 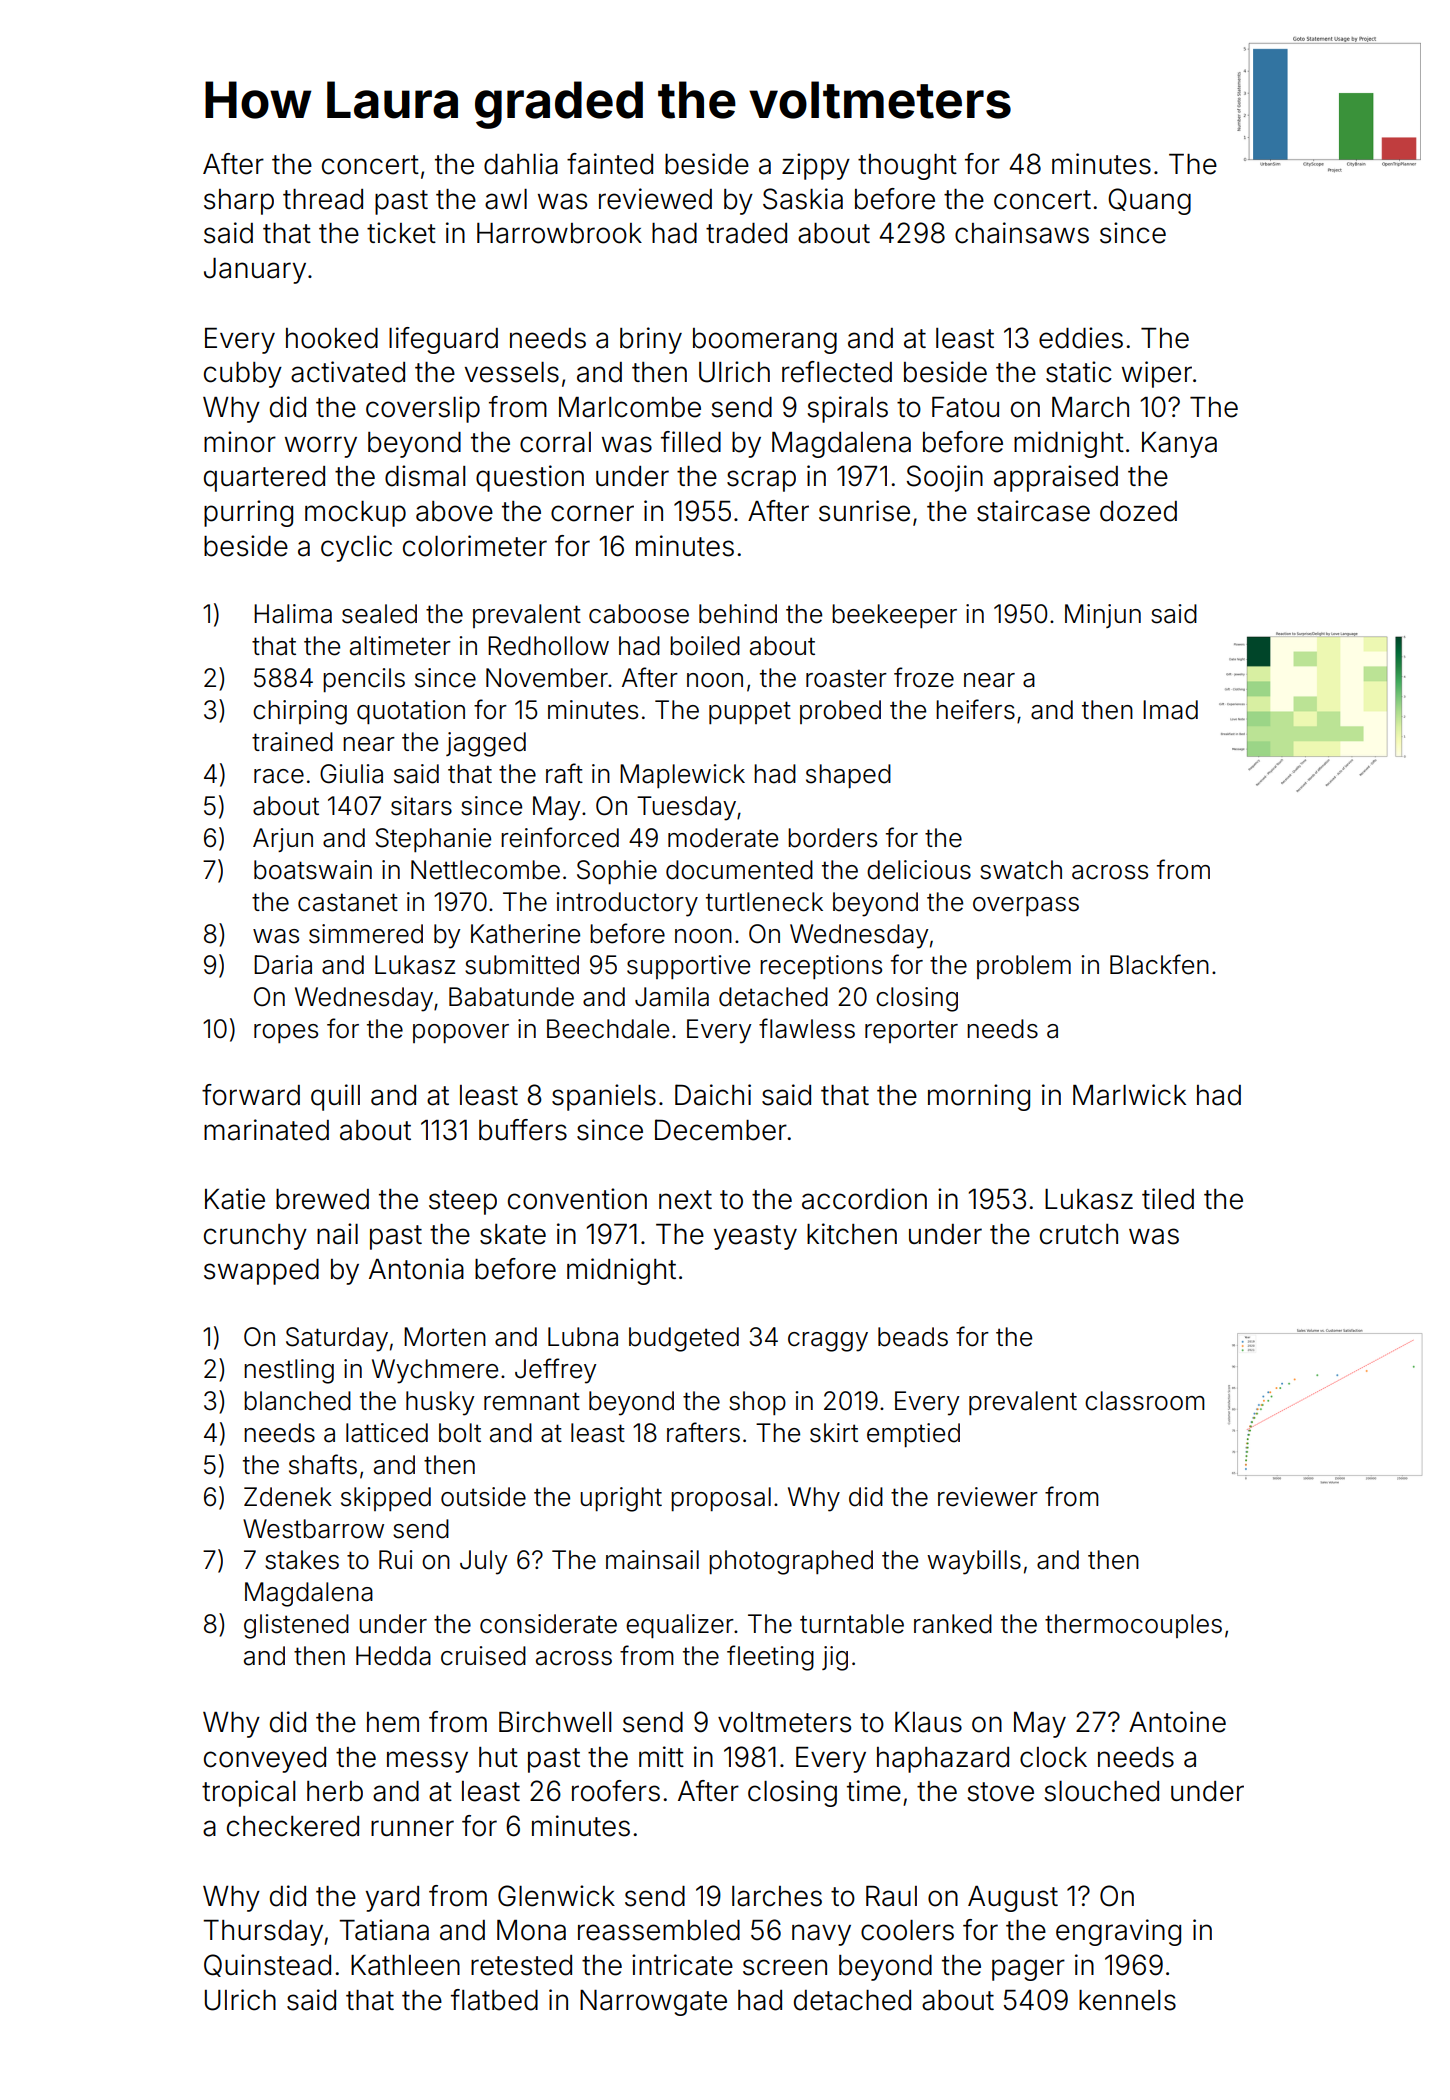 I want to click on scrap, so click(x=761, y=481).
